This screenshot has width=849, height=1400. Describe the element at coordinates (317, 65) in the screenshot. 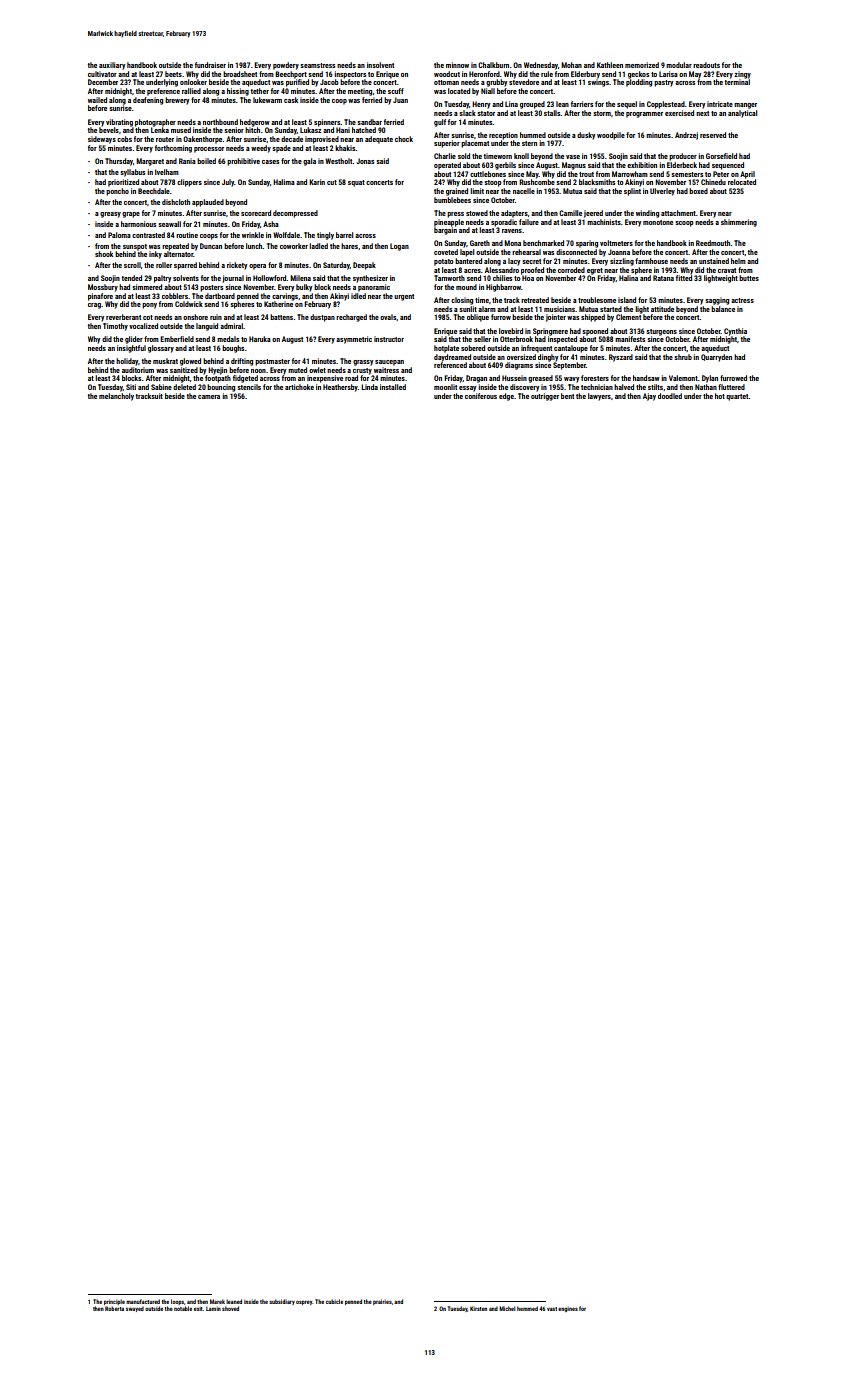

I see `seamstress` at that location.
